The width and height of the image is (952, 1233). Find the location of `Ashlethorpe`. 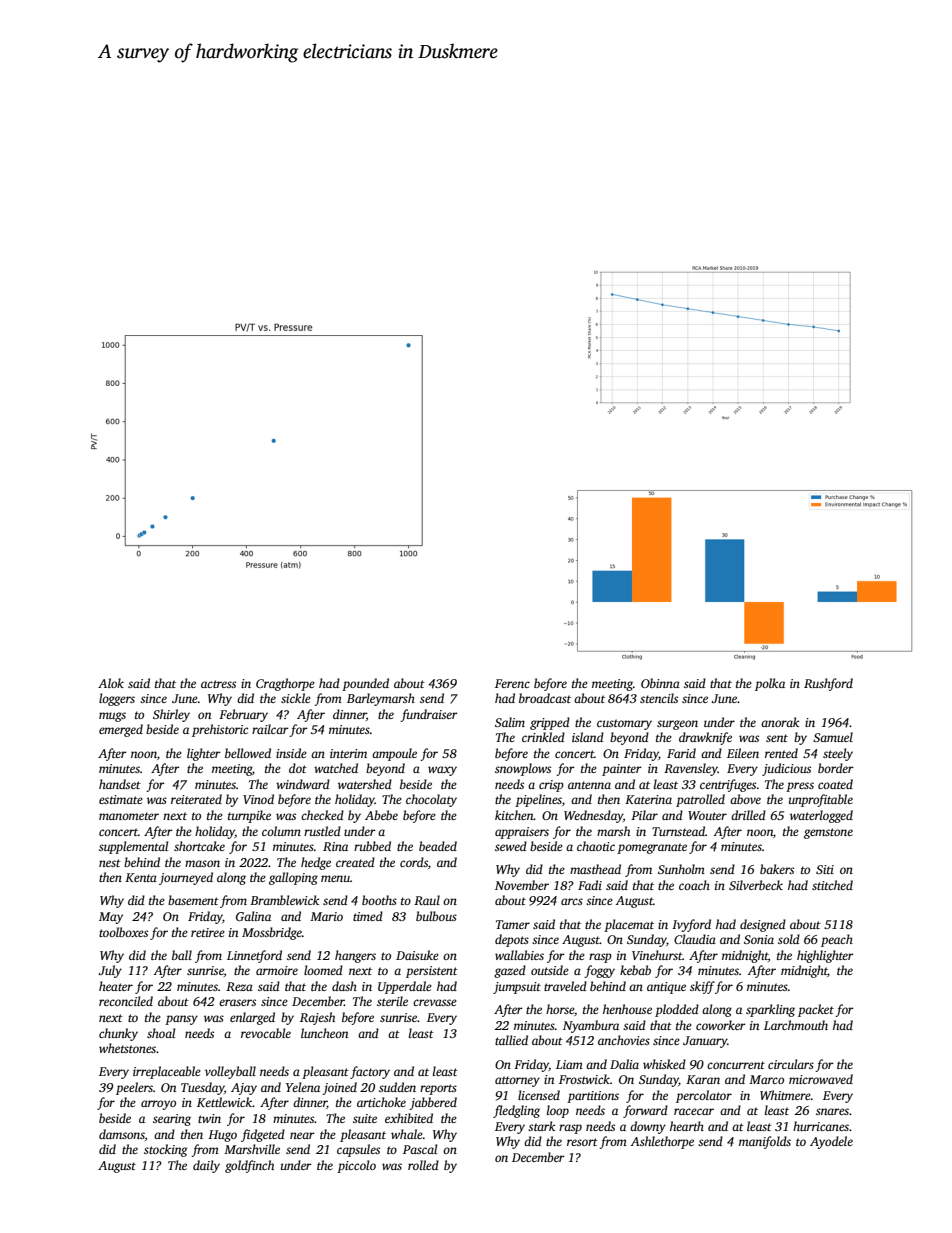

Ashlethorpe is located at coordinates (662, 1142).
